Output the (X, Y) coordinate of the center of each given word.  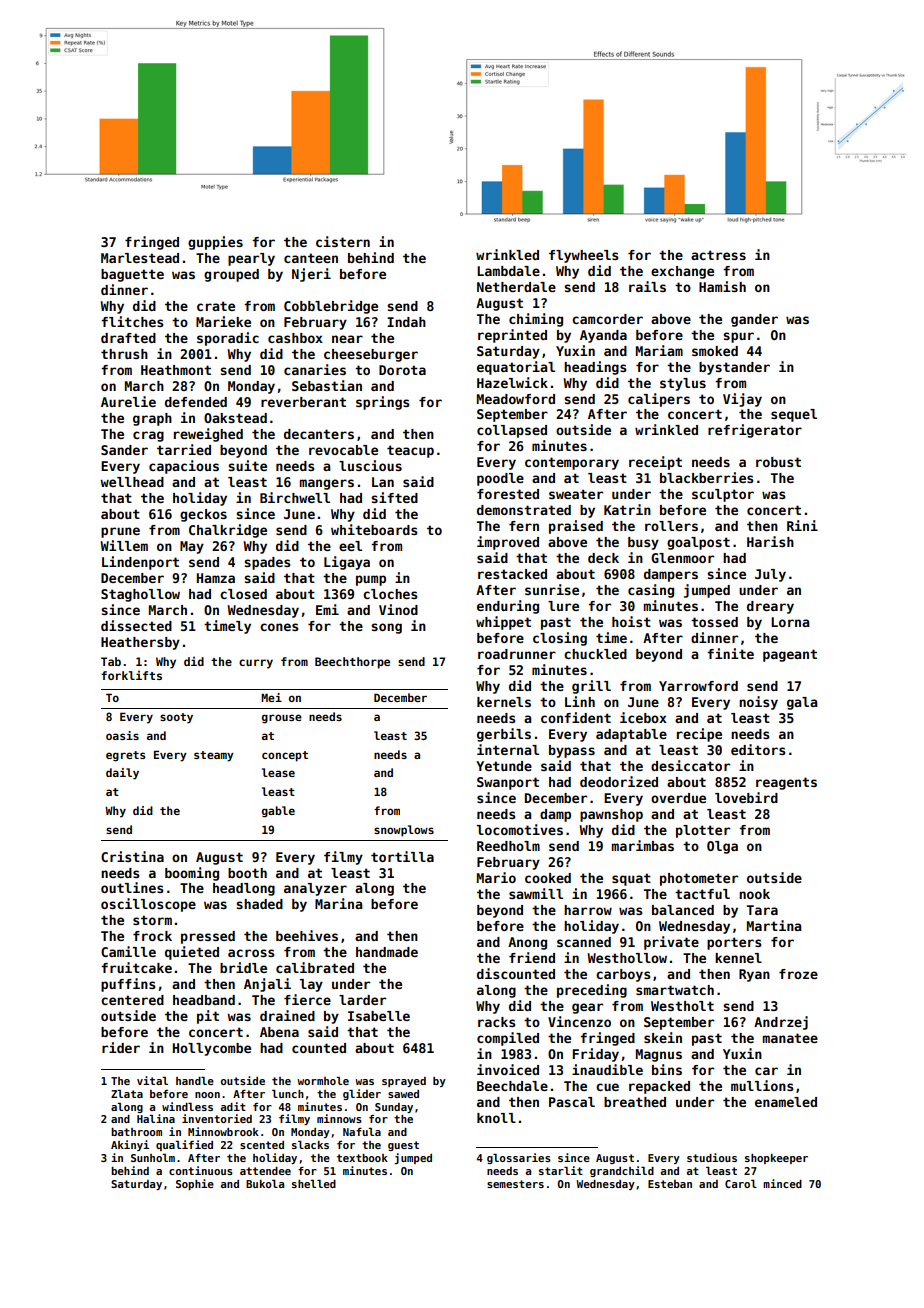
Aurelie (128, 401)
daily (122, 774)
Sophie (195, 1184)
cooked (548, 878)
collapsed (512, 431)
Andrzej (781, 1023)
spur (738, 337)
